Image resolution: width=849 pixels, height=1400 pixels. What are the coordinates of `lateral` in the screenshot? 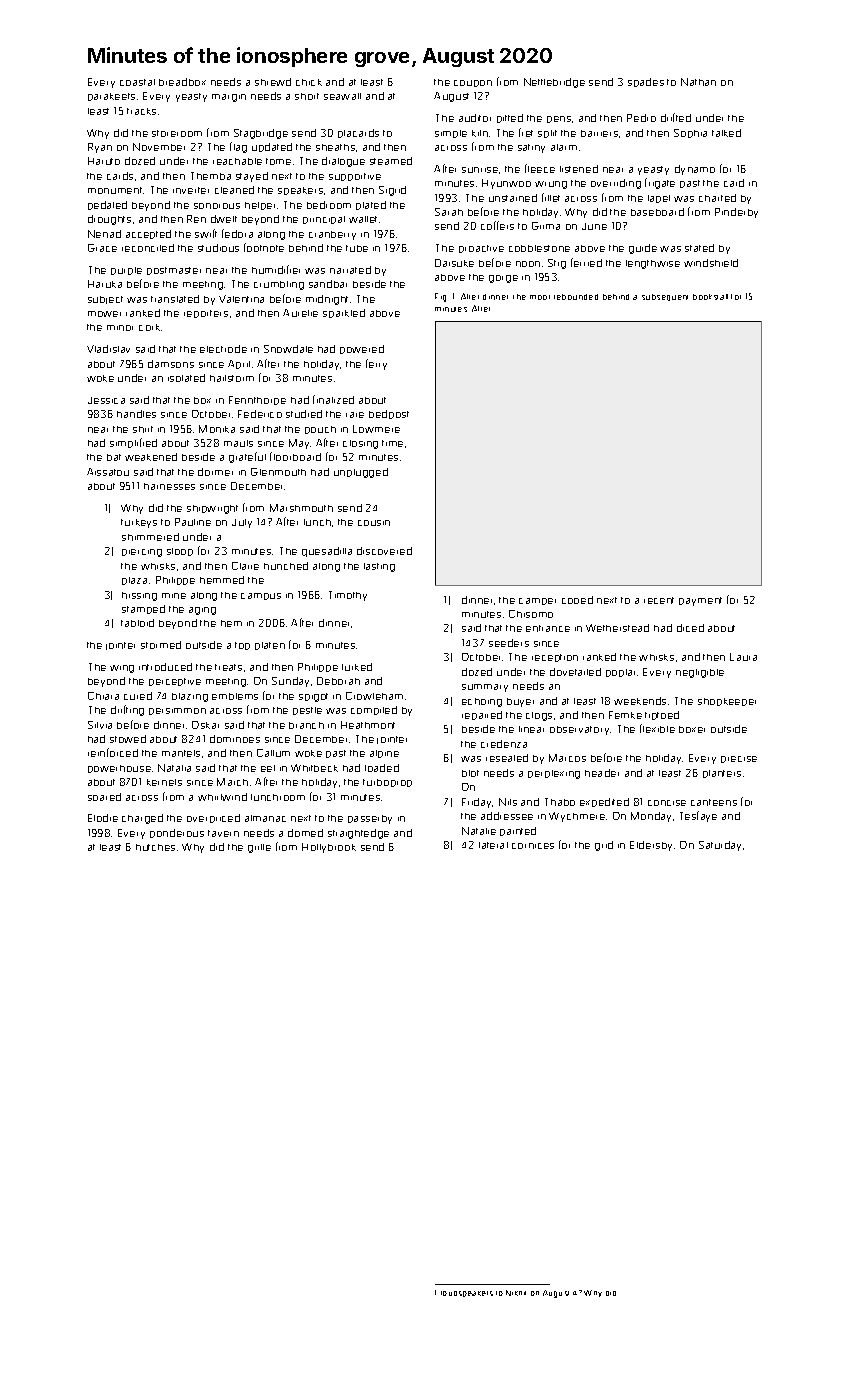 It's located at (493, 845).
